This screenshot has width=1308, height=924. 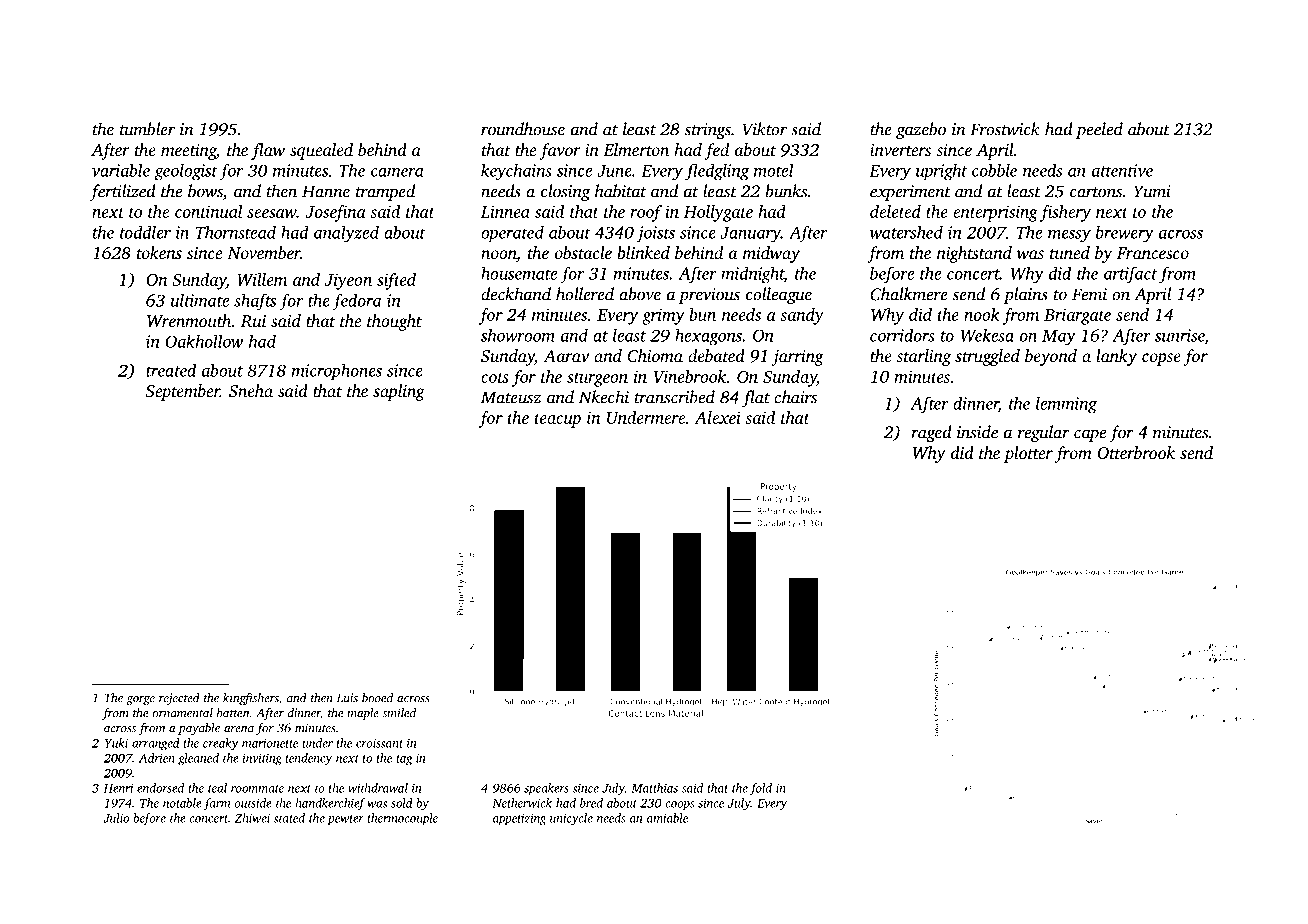 What do you see at coordinates (708, 131) in the screenshot?
I see `strings` at bounding box center [708, 131].
